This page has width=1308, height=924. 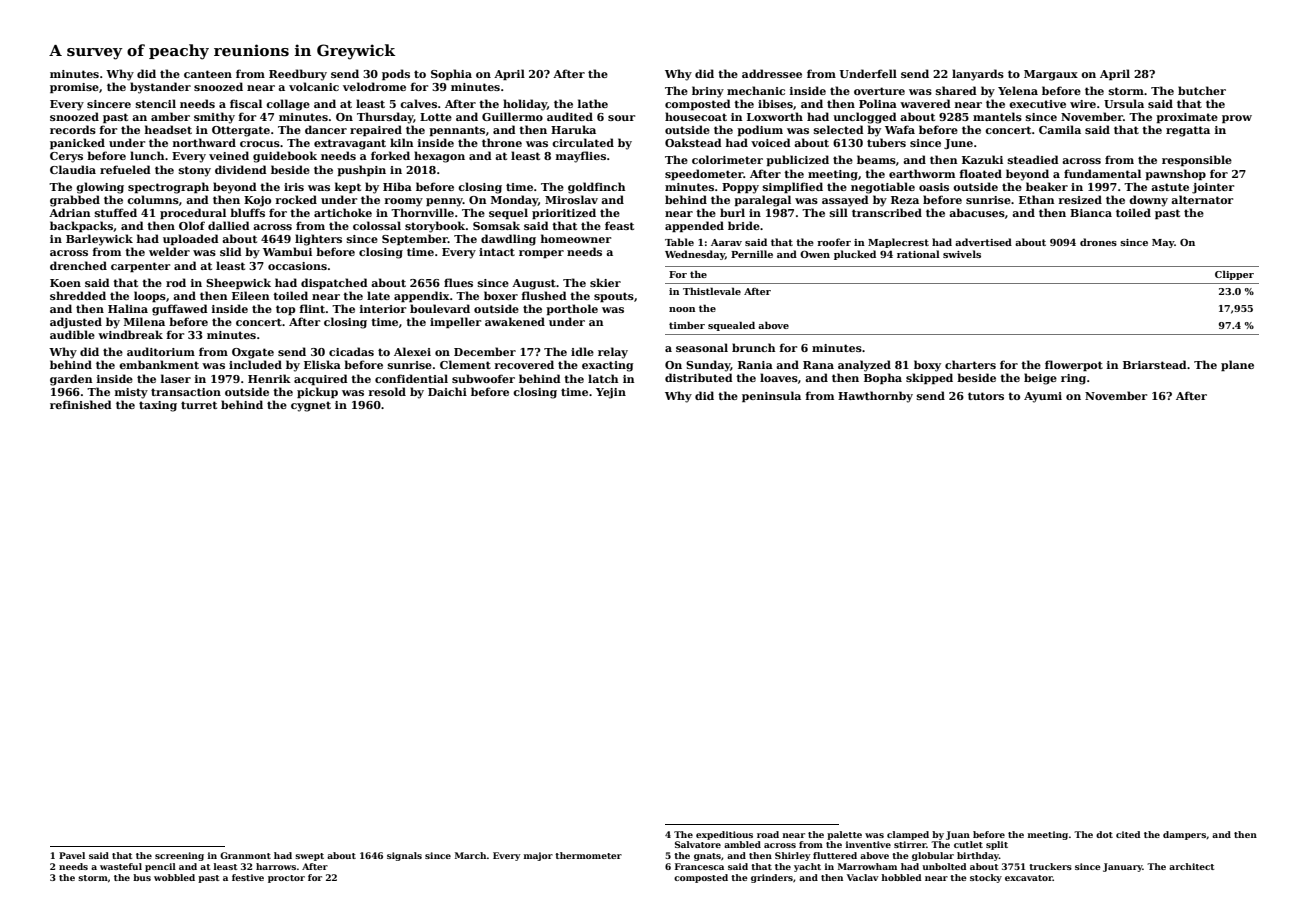 What do you see at coordinates (1051, 75) in the page?
I see `Margaux` at bounding box center [1051, 75].
